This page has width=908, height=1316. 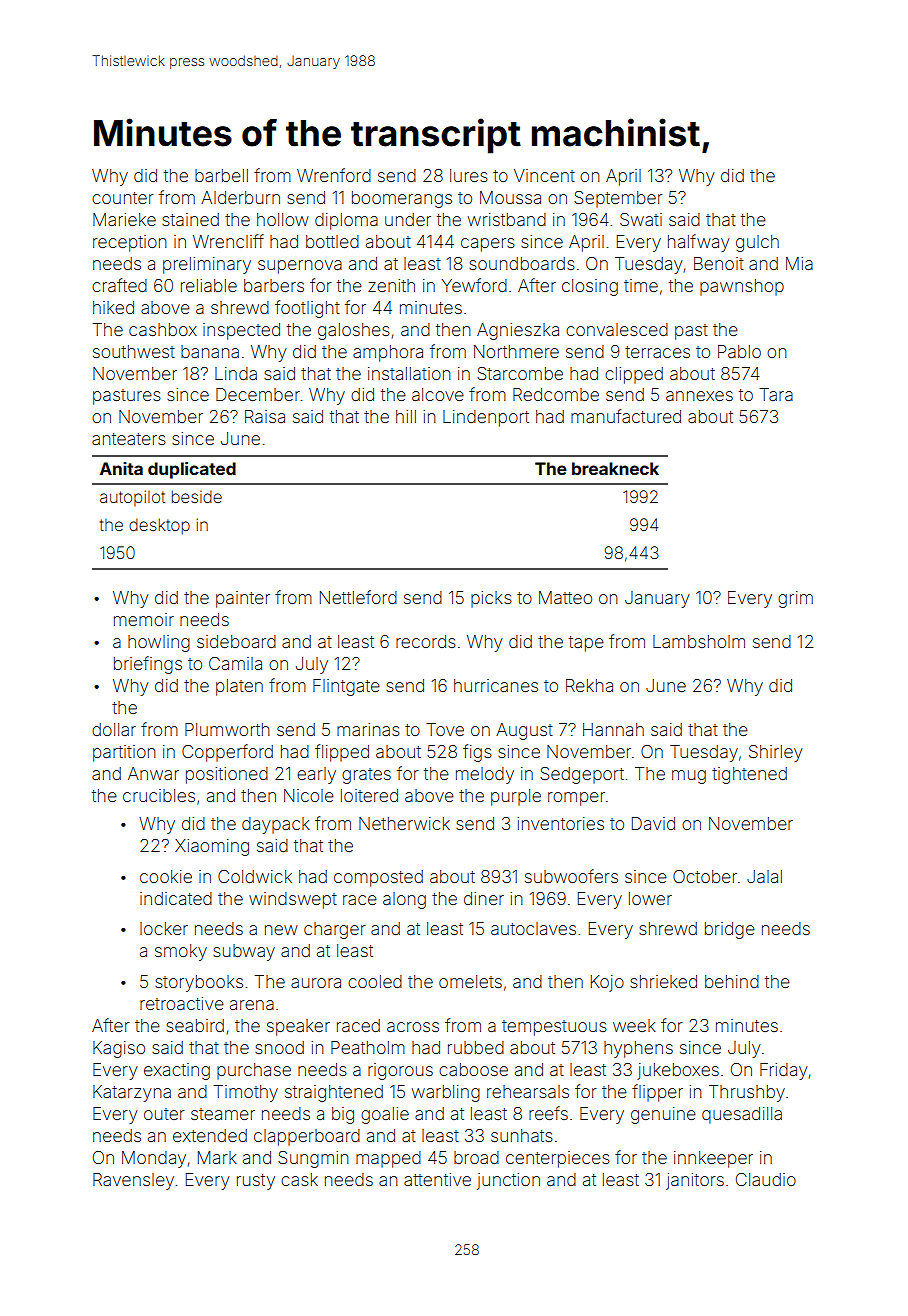 What do you see at coordinates (177, 1071) in the page?
I see `exacting` at bounding box center [177, 1071].
